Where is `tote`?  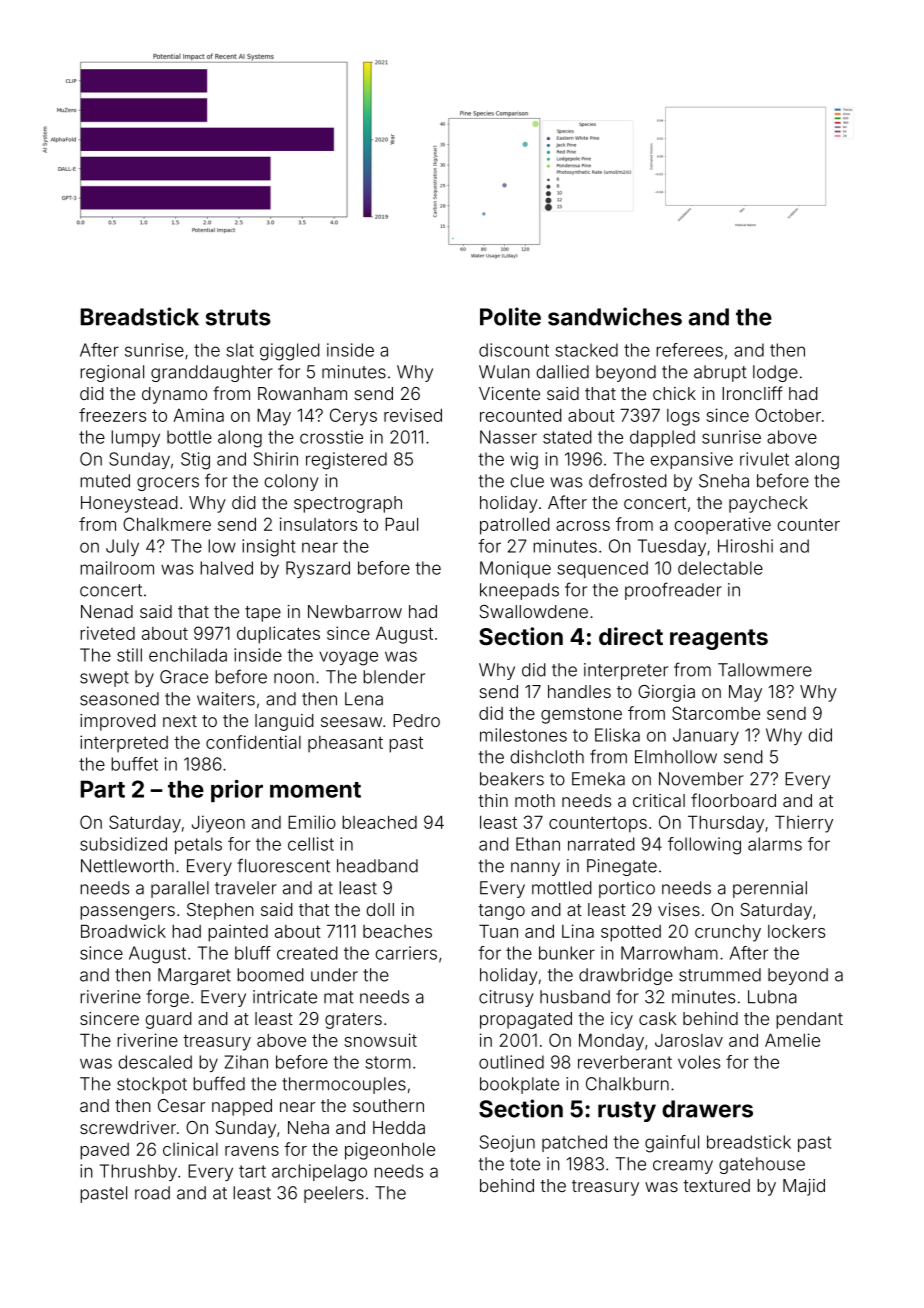
tote is located at coordinates (525, 1164).
